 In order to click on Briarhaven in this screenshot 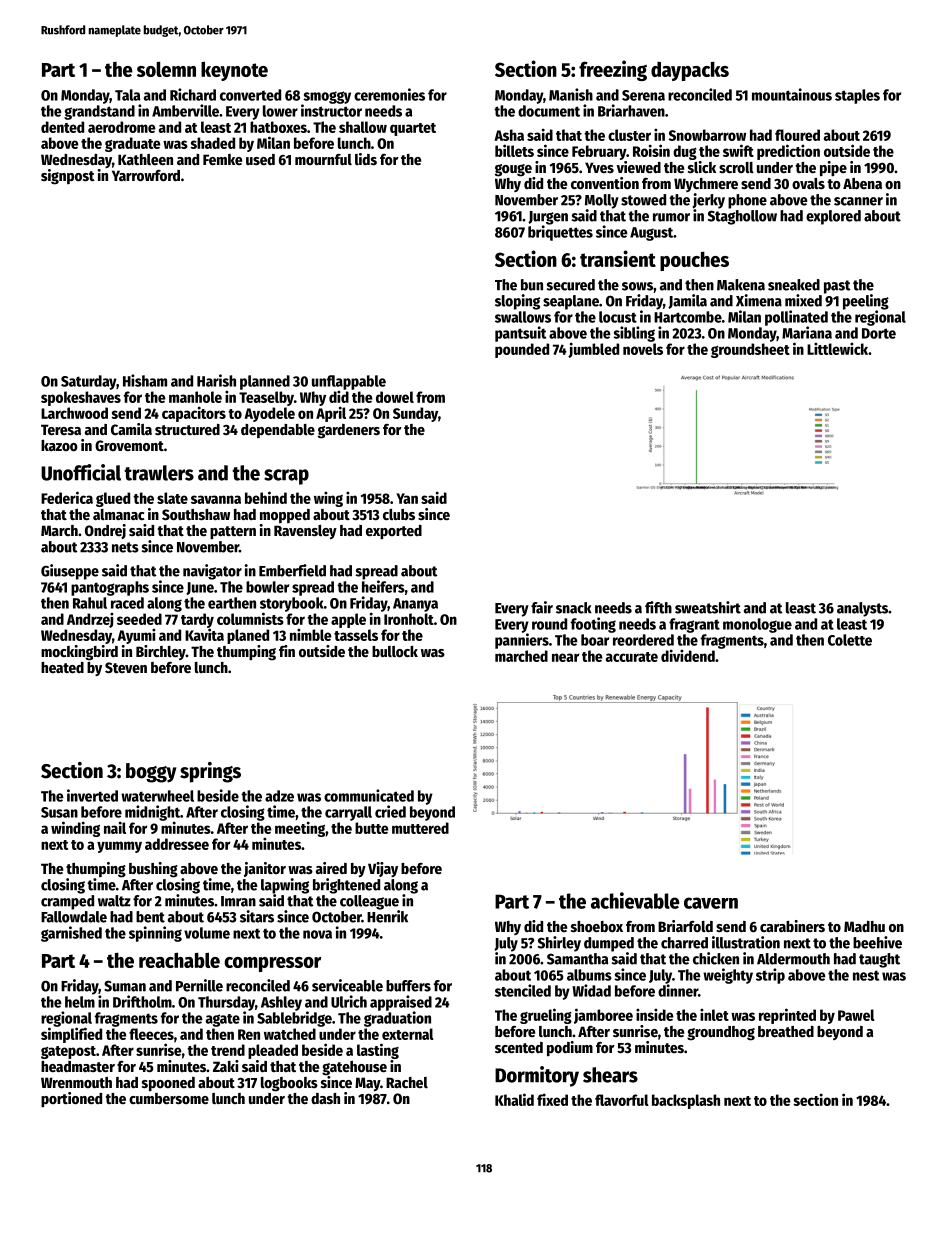, I will do `click(631, 110)`.
